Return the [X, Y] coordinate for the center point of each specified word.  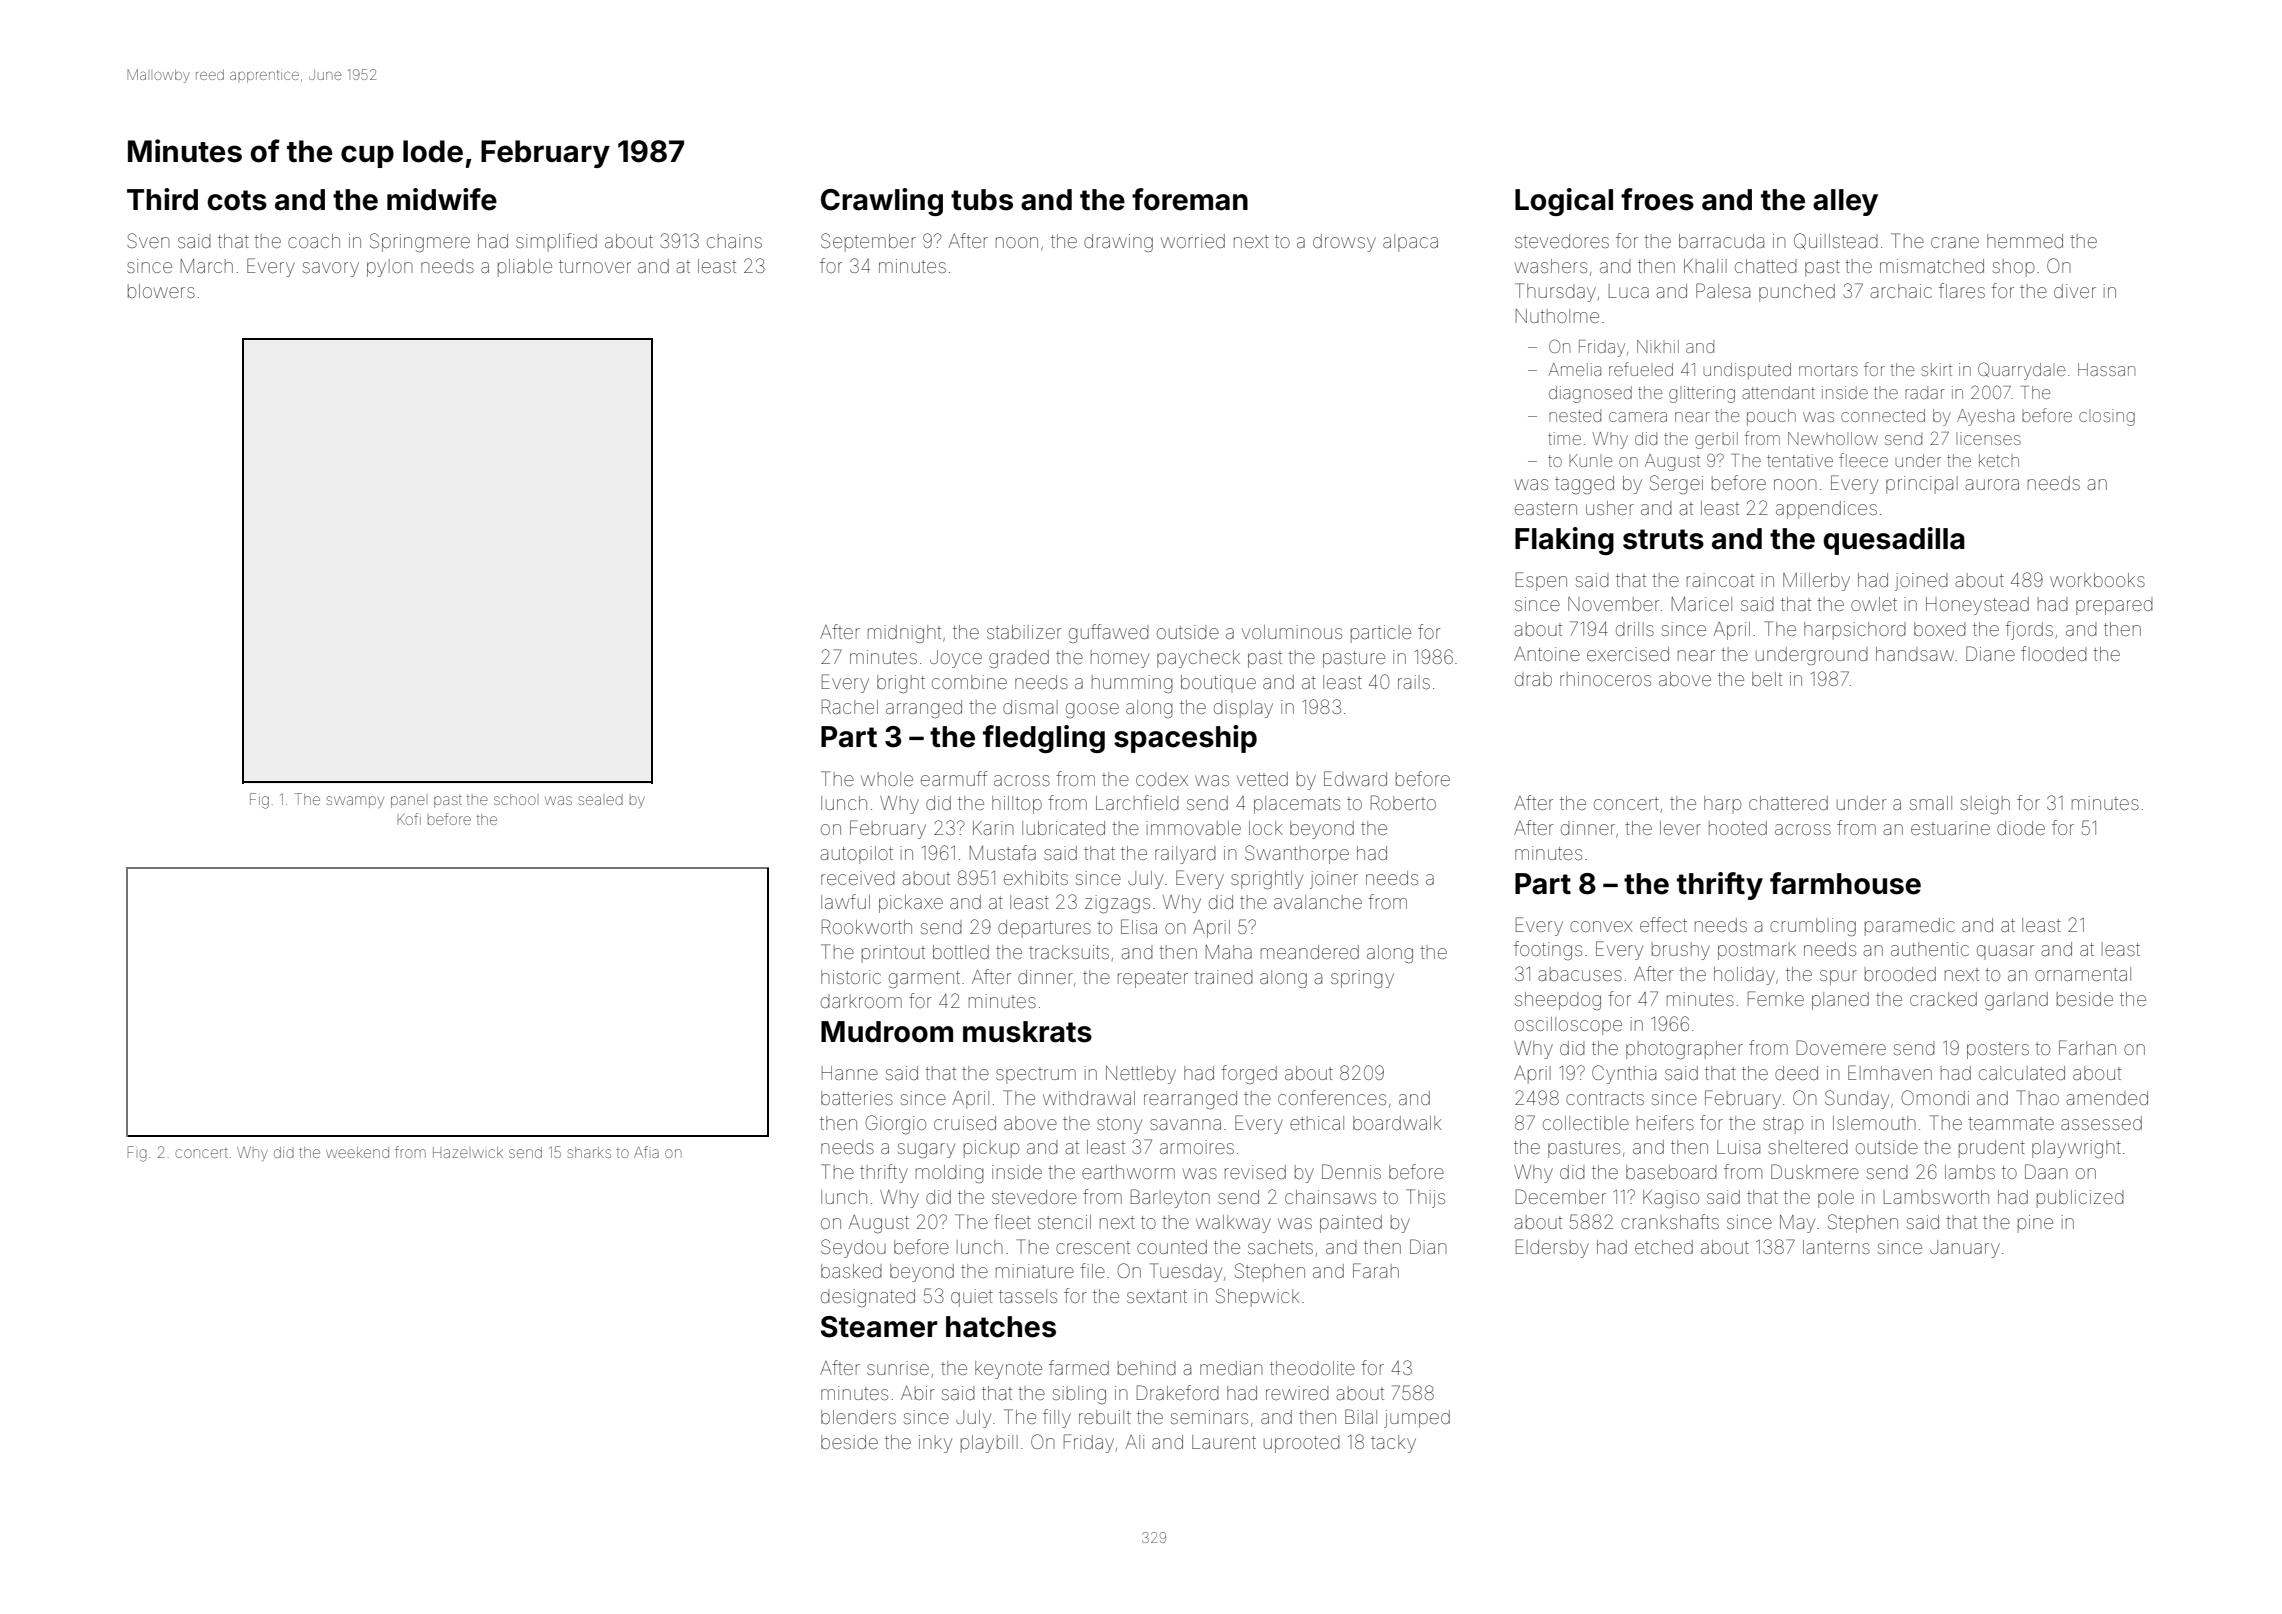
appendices [1826, 510]
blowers [161, 291]
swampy [355, 802]
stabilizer [1024, 632]
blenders [858, 1417]
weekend [357, 1152]
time [1564, 438]
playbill [989, 1444]
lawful [845, 901]
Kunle [1591, 460]
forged [1249, 1074]
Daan [2046, 1171]
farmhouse [1845, 883]
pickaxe [911, 904]
